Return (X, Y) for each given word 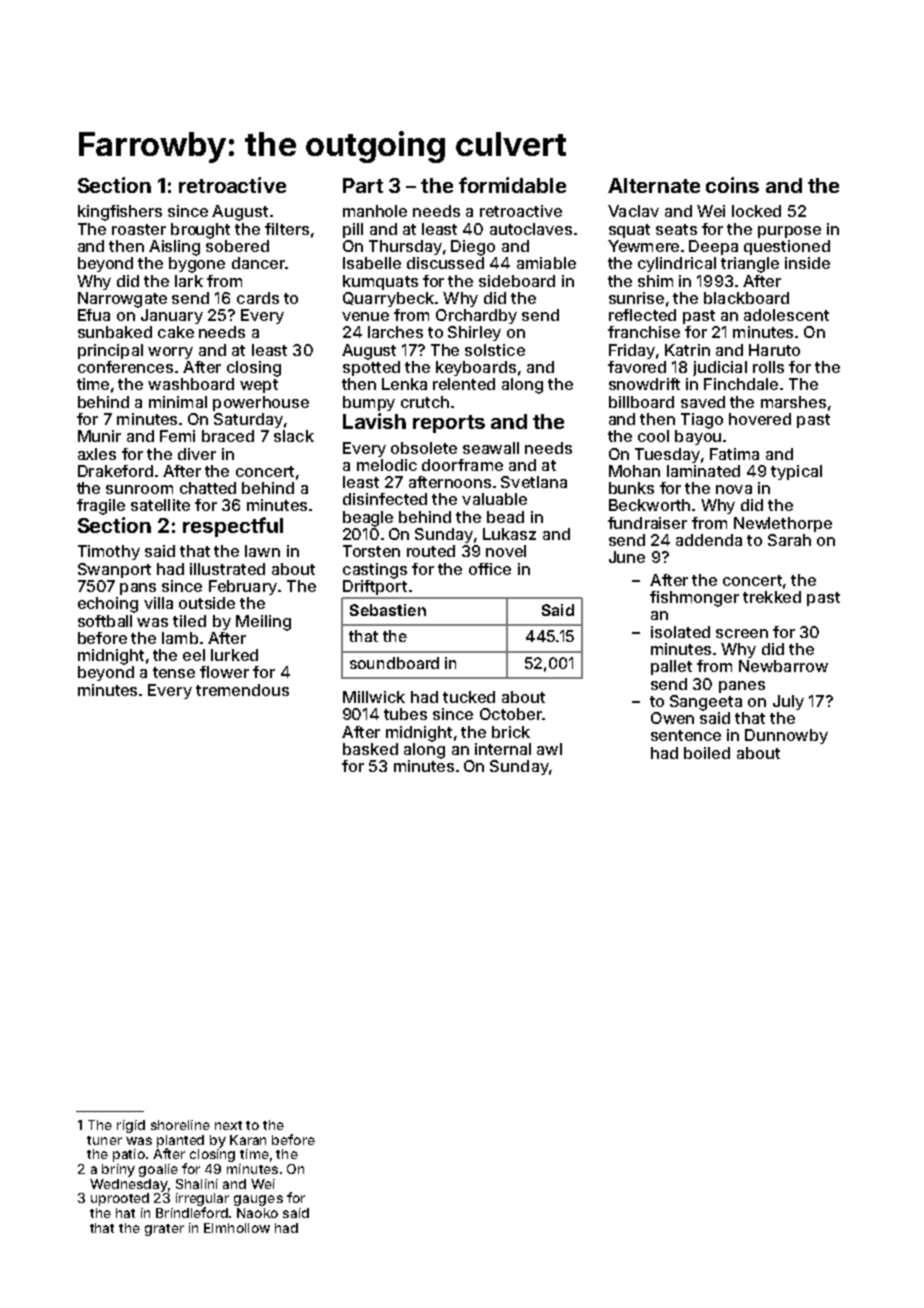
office (490, 569)
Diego (473, 248)
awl (549, 749)
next (228, 1125)
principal (110, 351)
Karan (248, 1140)
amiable (546, 263)
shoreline (180, 1125)
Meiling (263, 623)
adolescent (786, 315)
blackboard (746, 298)
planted (180, 1141)
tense (174, 672)
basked (370, 749)
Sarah (789, 540)
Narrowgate (122, 300)
